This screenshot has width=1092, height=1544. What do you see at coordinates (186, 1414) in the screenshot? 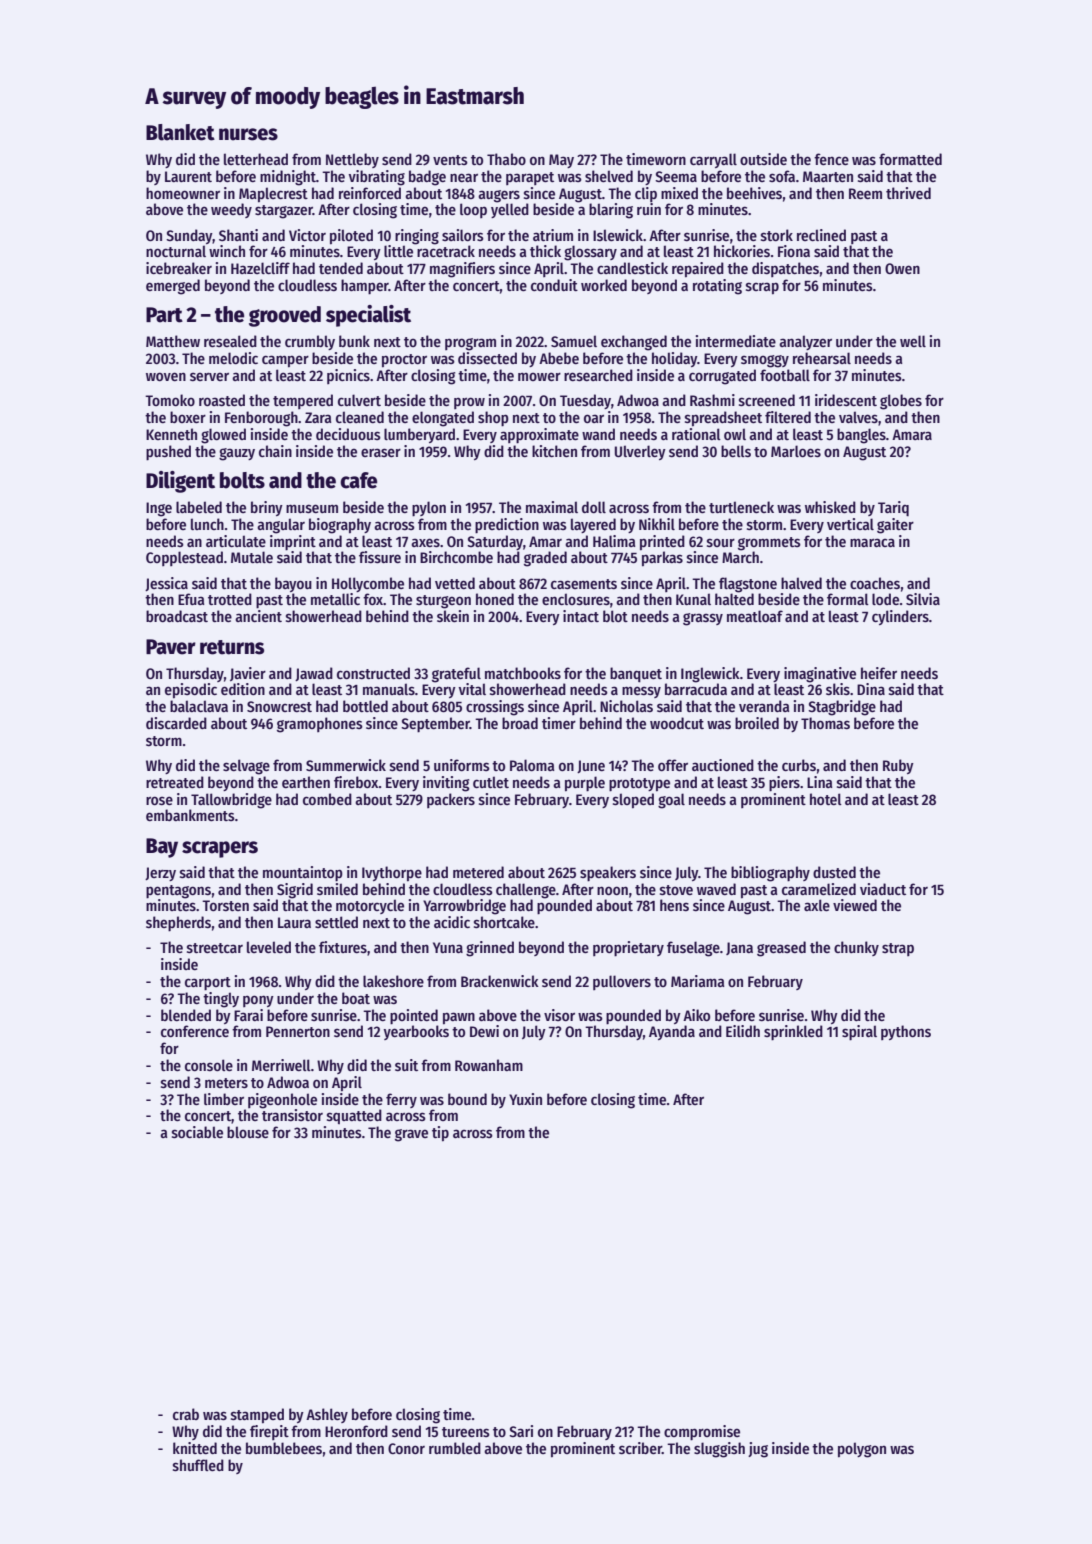
I see `crab` at bounding box center [186, 1414].
